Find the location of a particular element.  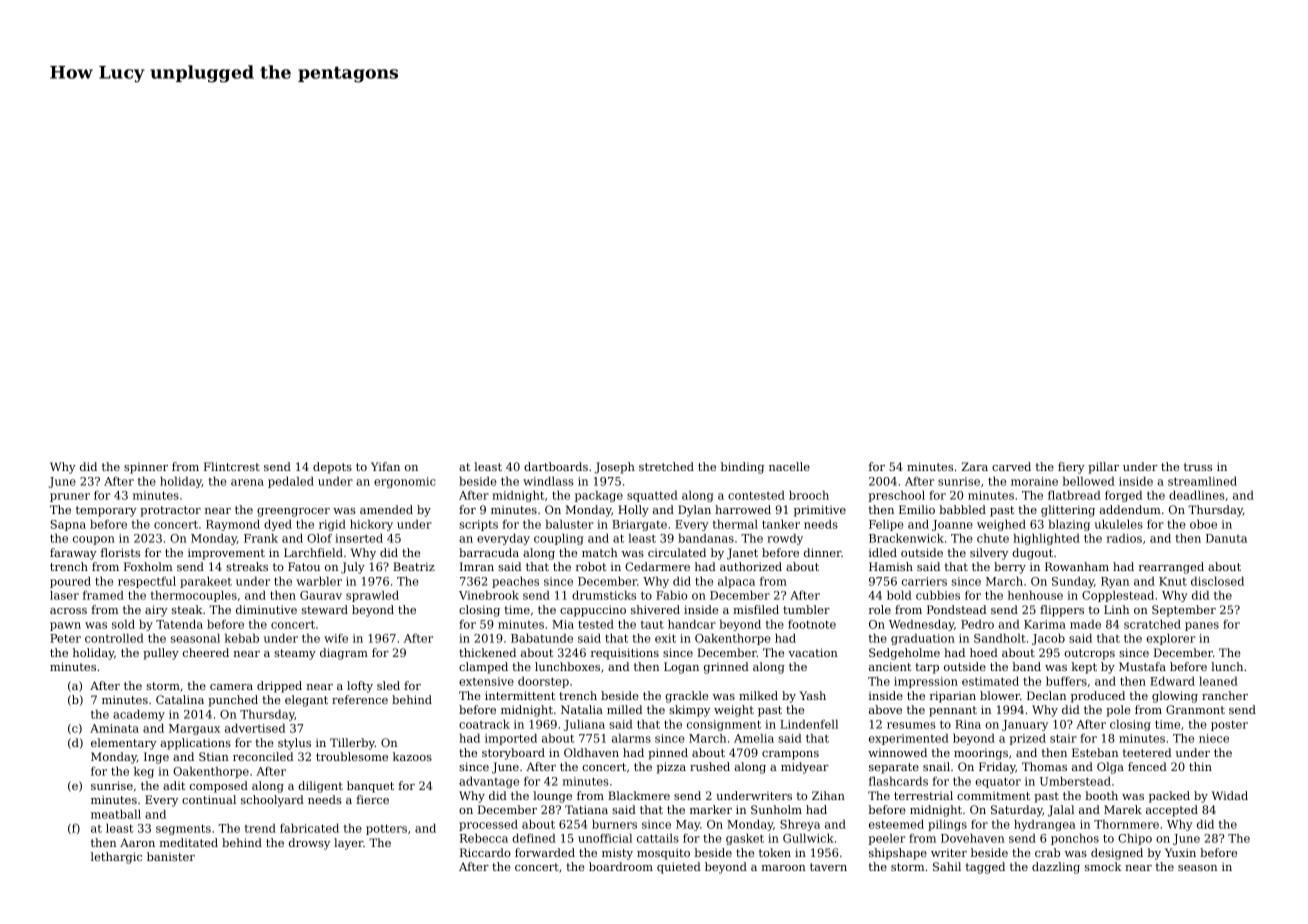

Catalina is located at coordinates (180, 699).
